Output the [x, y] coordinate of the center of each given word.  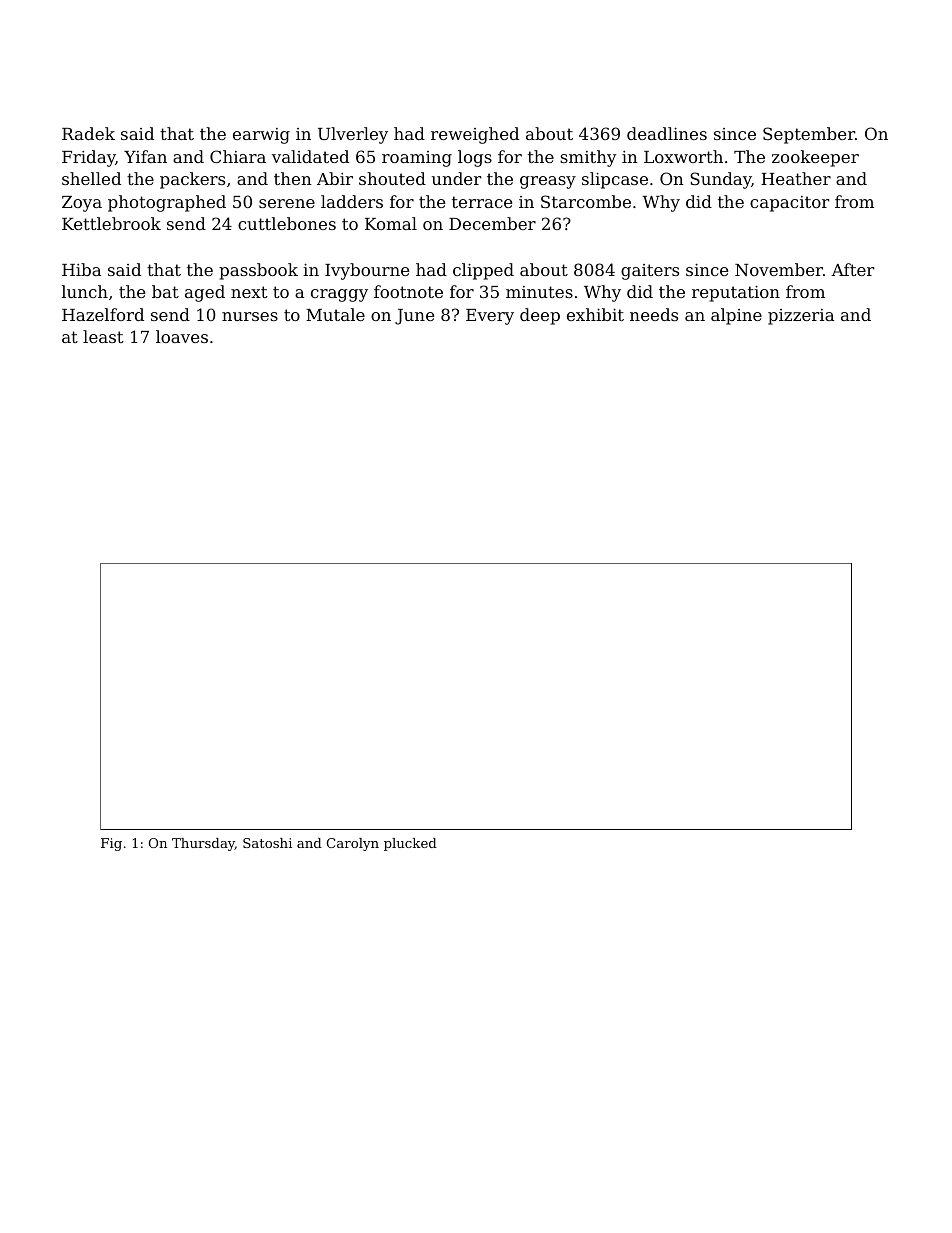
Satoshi [267, 843]
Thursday [203, 844]
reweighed [475, 135]
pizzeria [801, 317]
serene [287, 203]
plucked [410, 844]
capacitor [790, 204]
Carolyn [353, 844]
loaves [182, 336]
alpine [736, 316]
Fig [111, 844]
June [414, 317]
